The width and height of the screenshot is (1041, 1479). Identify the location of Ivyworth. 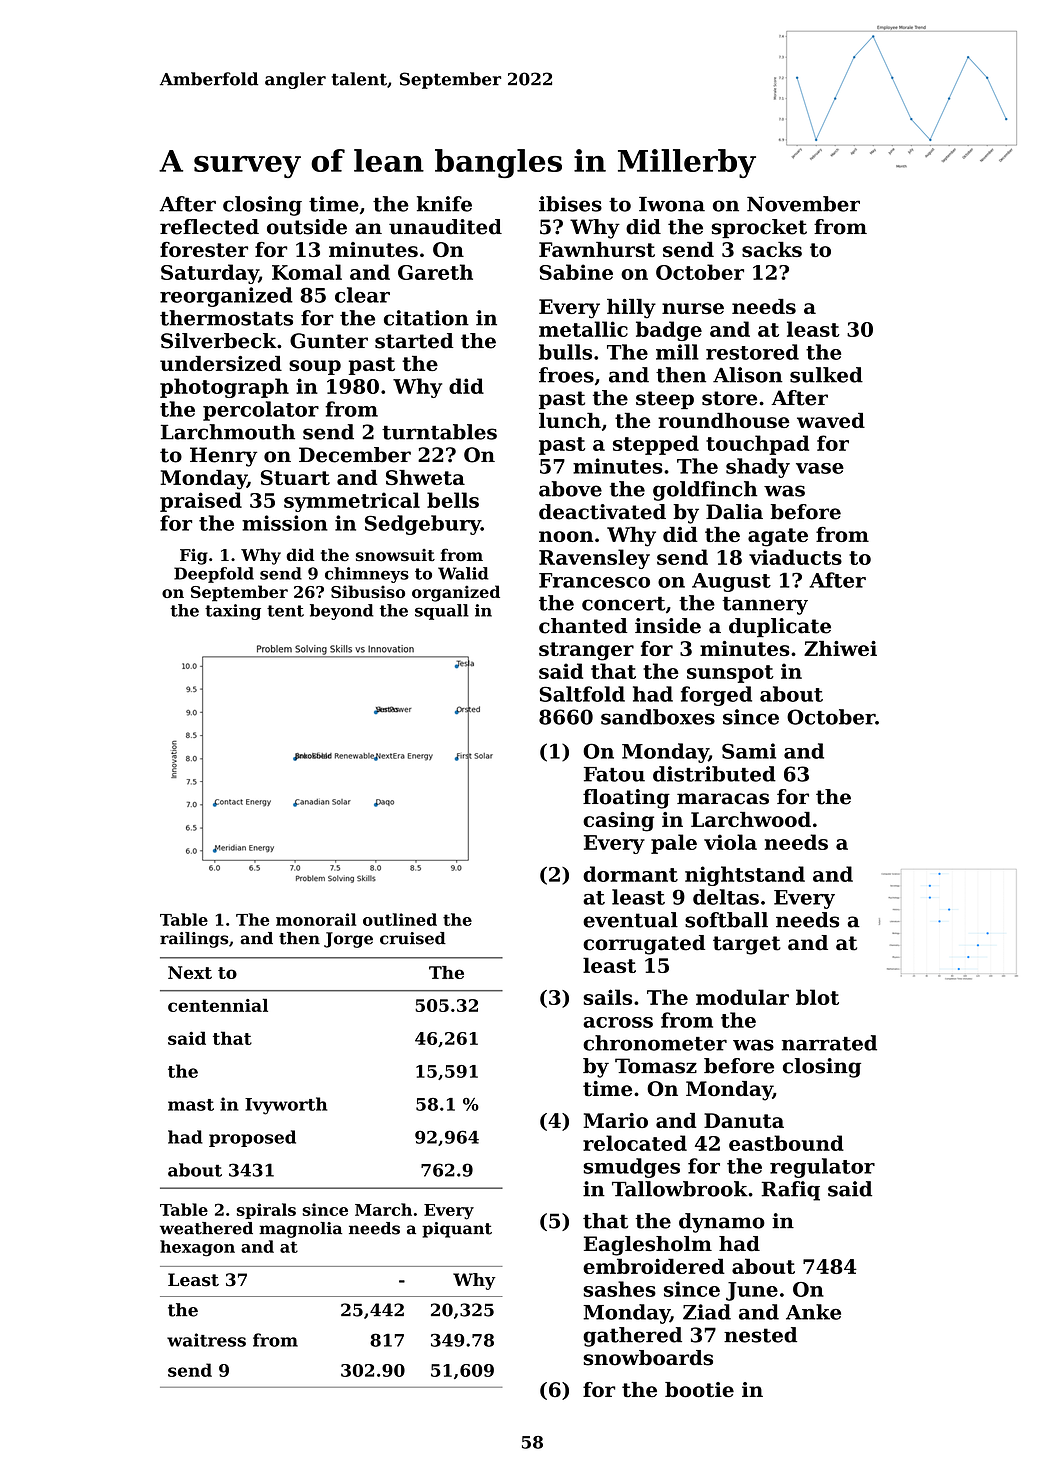
(286, 1106).
